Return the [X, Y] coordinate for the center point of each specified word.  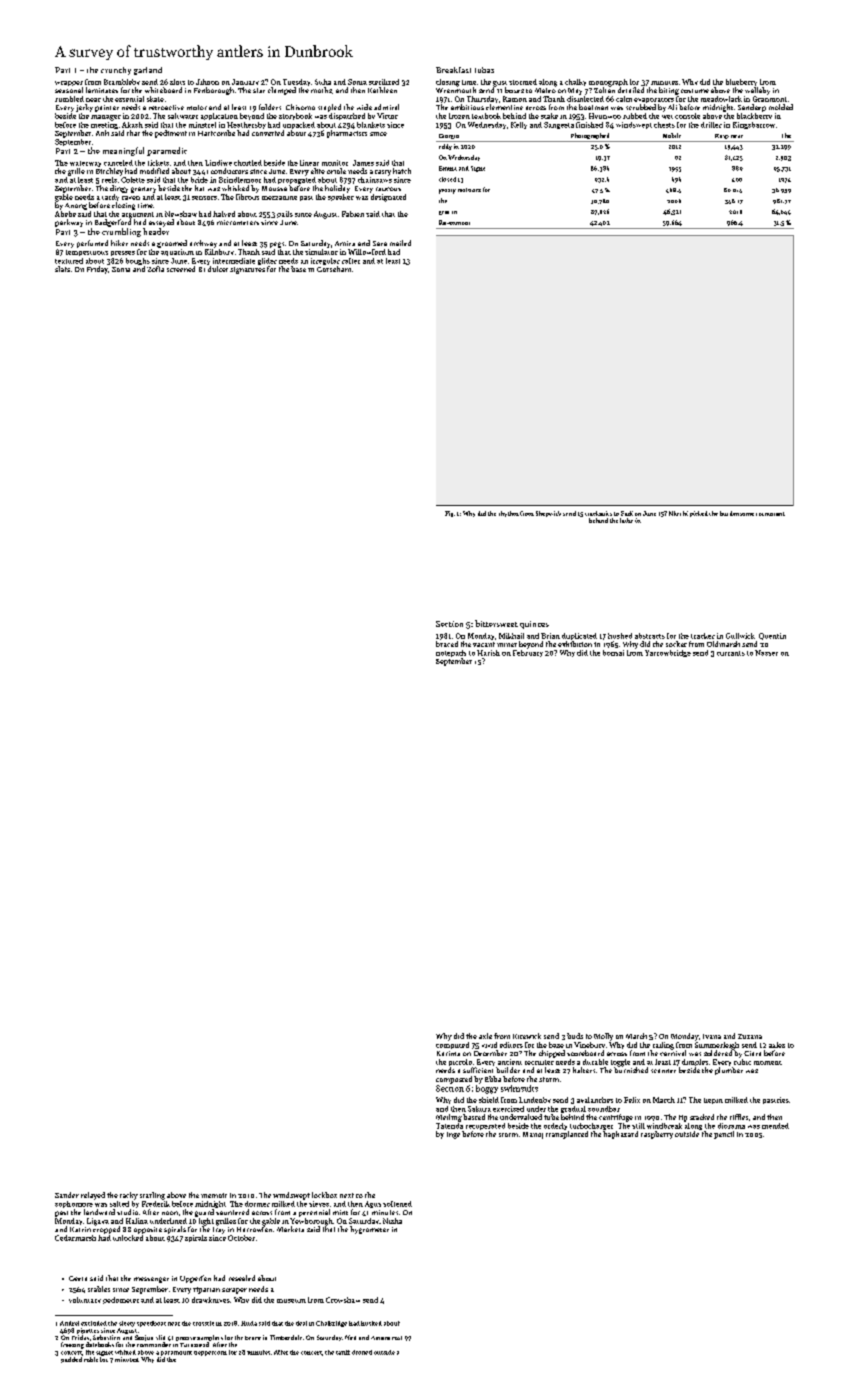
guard [204, 1213]
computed [452, 1045]
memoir [214, 1195]
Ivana [712, 1036]
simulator [321, 252]
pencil [724, 1135]
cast [397, 1338]
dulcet [218, 269]
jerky [84, 108]
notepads [451, 653]
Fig [449, 514]
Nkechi [678, 513]
